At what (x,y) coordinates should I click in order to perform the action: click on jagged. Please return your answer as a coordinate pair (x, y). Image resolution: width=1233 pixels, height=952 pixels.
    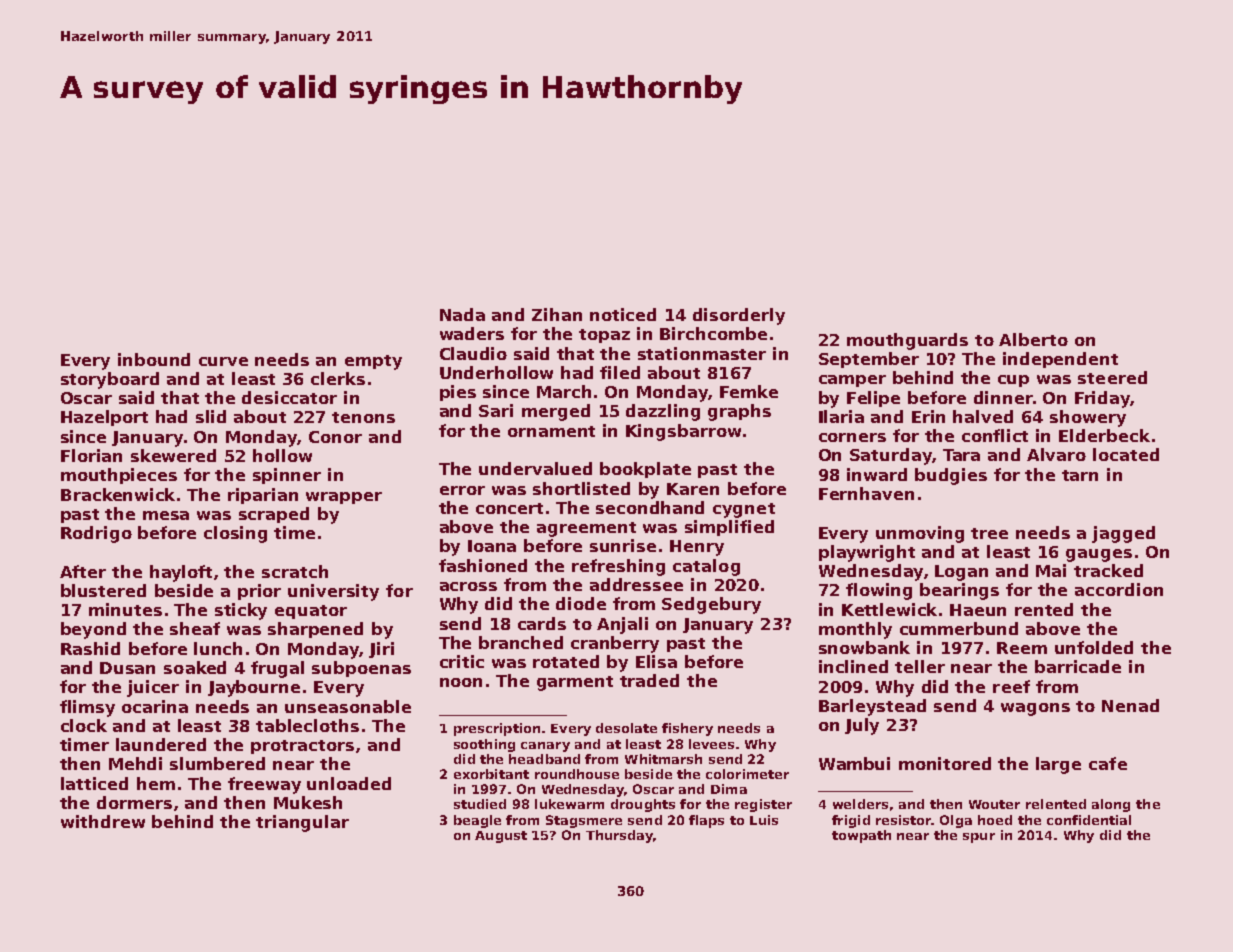
    Looking at the image, I should click on (1123, 534).
